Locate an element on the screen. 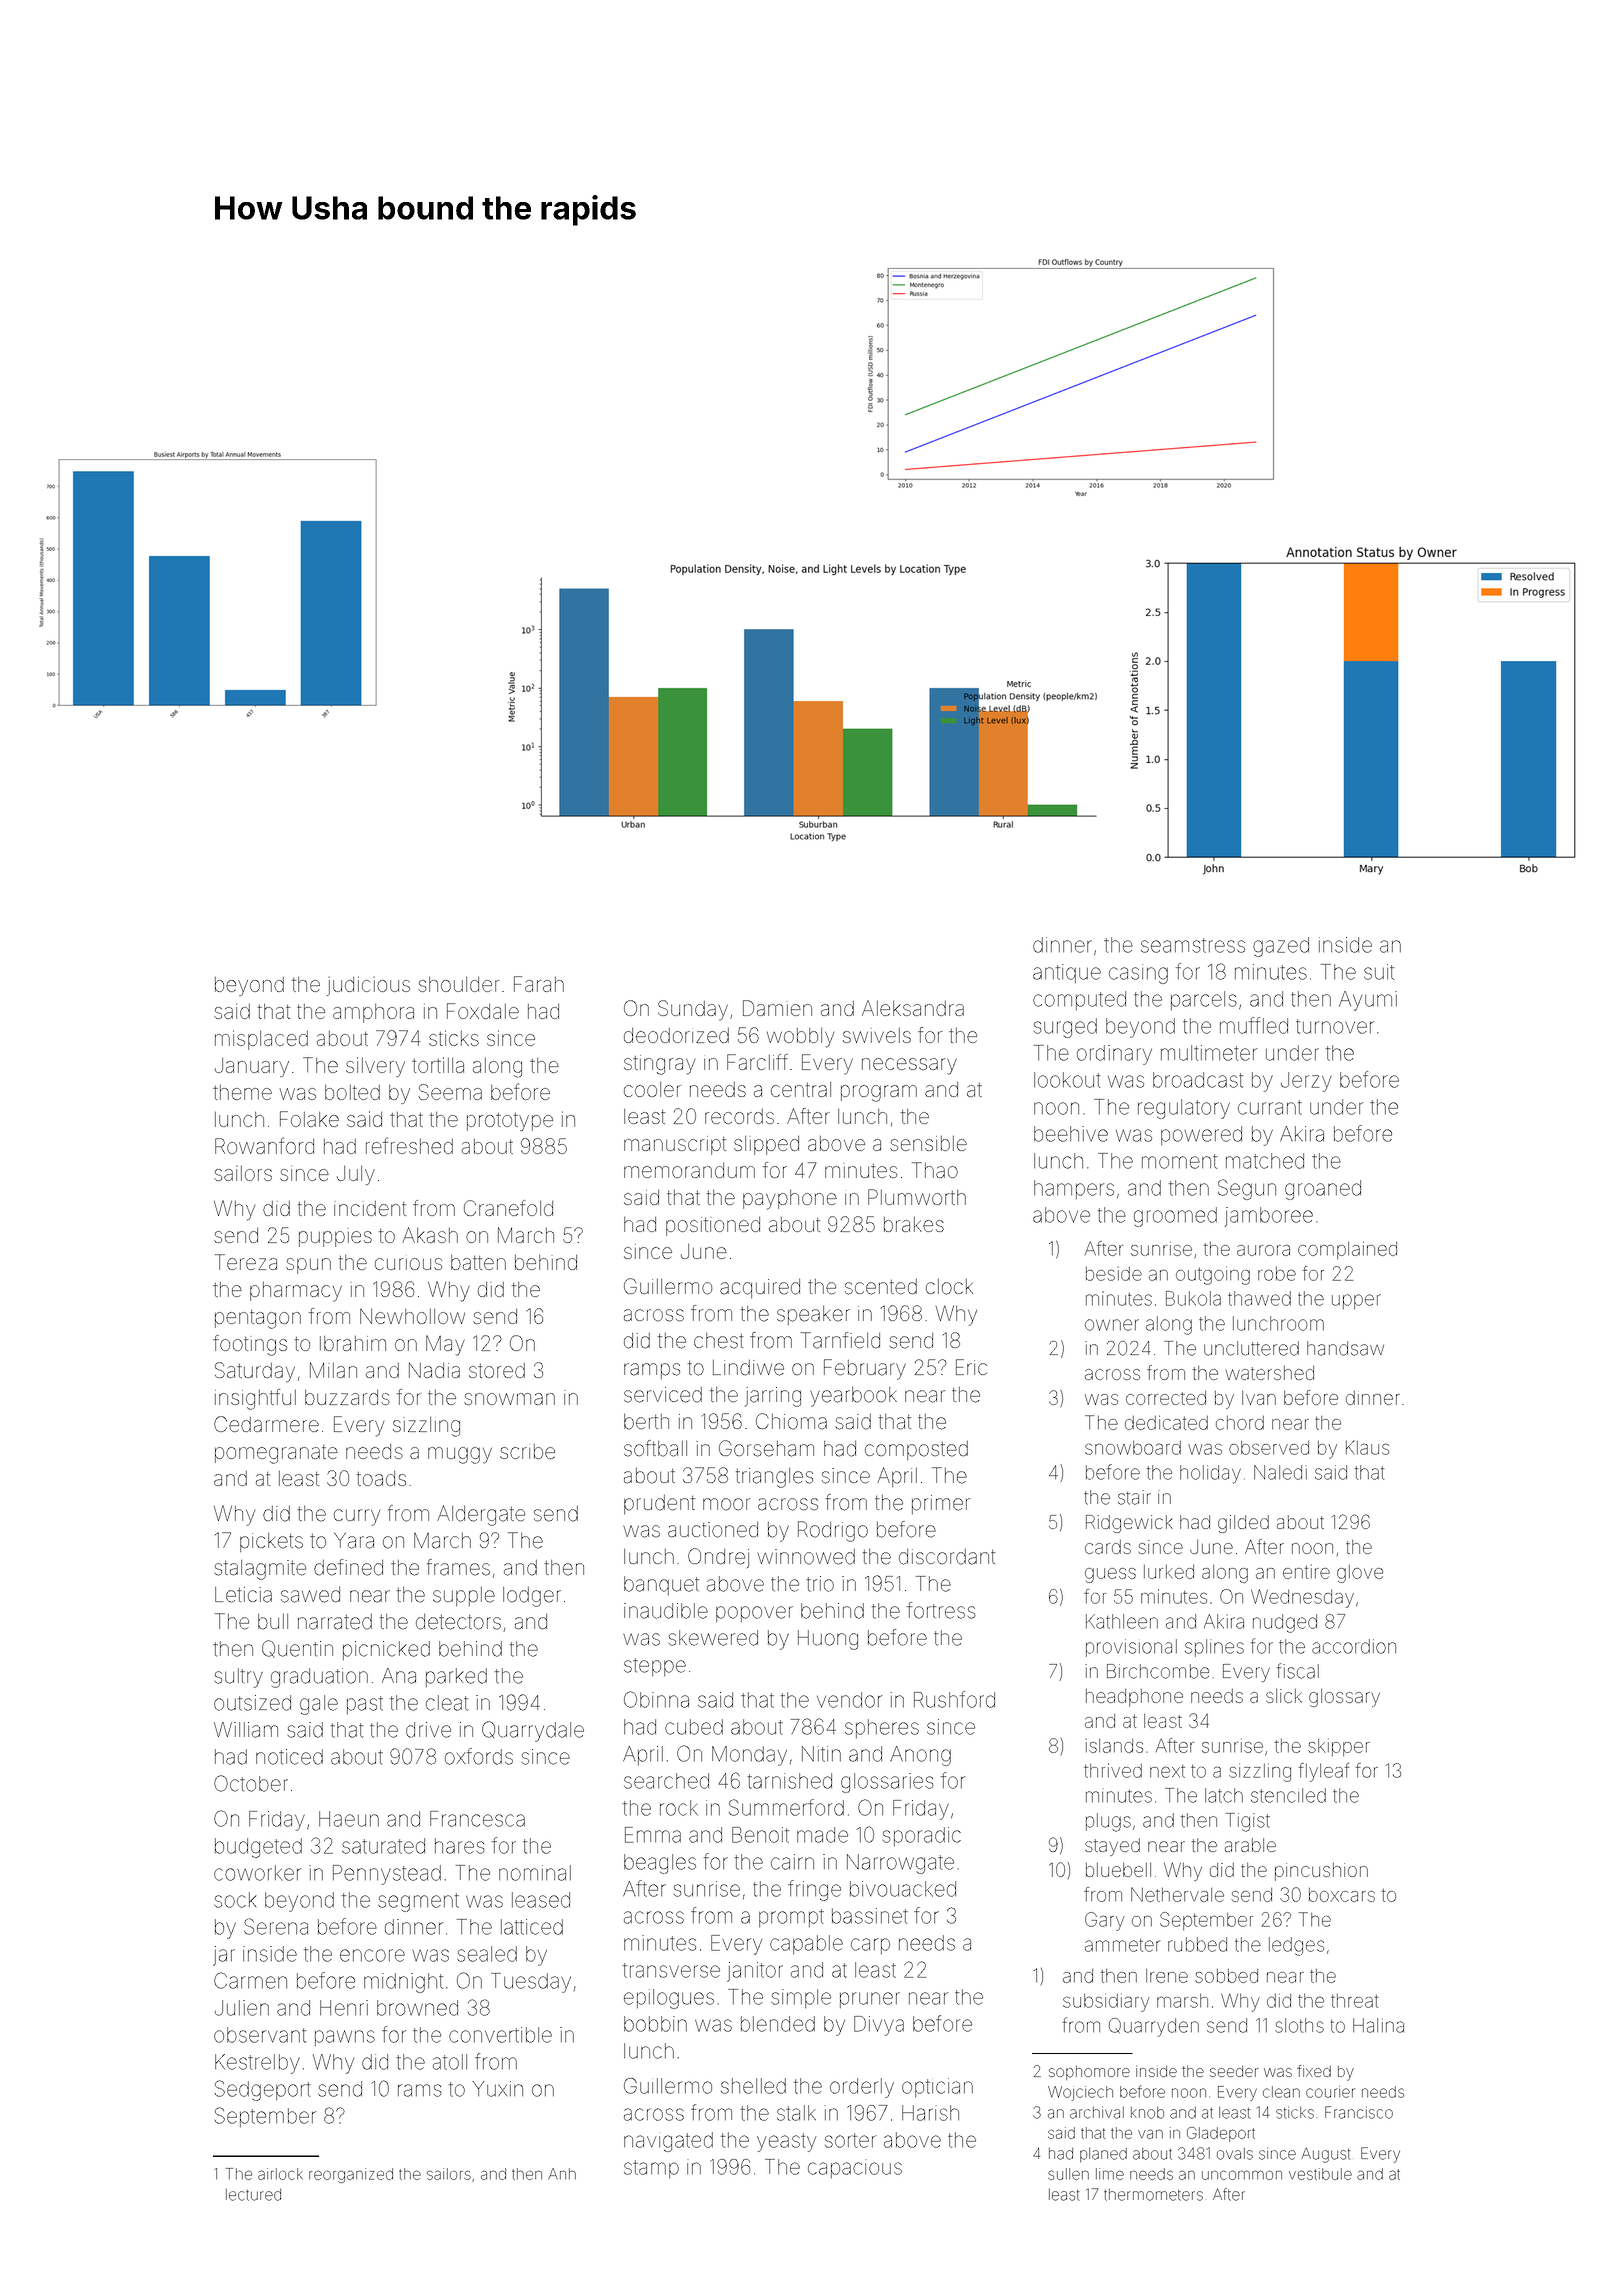 The height and width of the screenshot is (2292, 1620). simple is located at coordinates (801, 1998).
